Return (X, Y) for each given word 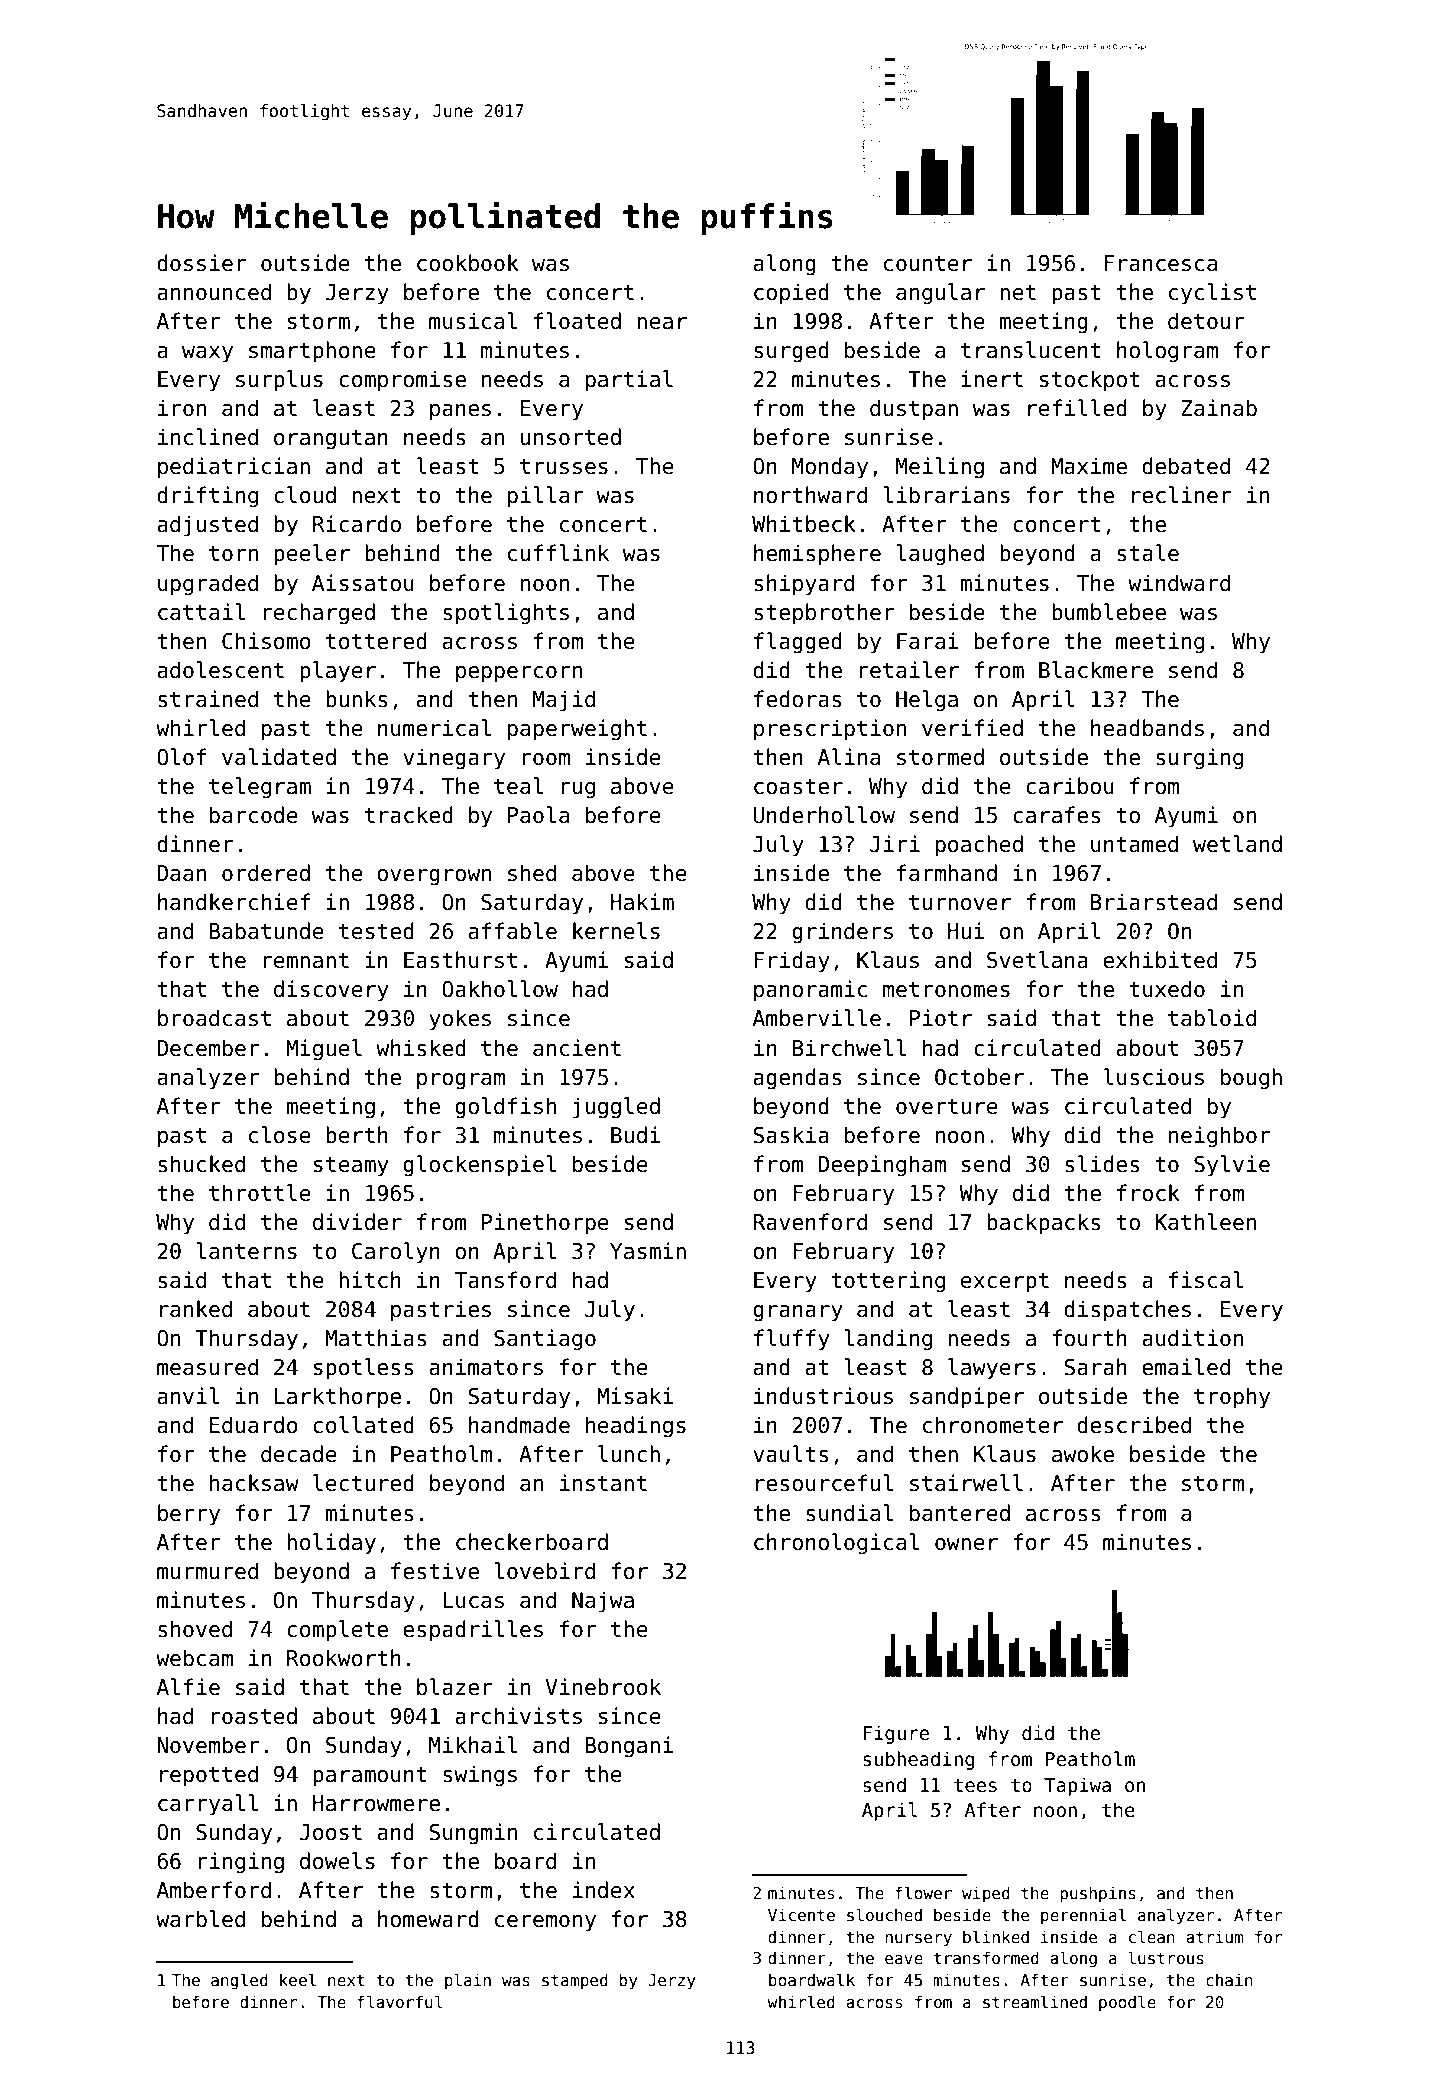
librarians (946, 495)
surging (1199, 759)
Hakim (642, 902)
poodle (1127, 2003)
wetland (1237, 844)
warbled (200, 1919)
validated (279, 757)
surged (791, 352)
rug (578, 790)
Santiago (545, 1340)
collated (363, 1425)
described (1134, 1425)
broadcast (214, 1018)
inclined (208, 437)
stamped (575, 1981)
